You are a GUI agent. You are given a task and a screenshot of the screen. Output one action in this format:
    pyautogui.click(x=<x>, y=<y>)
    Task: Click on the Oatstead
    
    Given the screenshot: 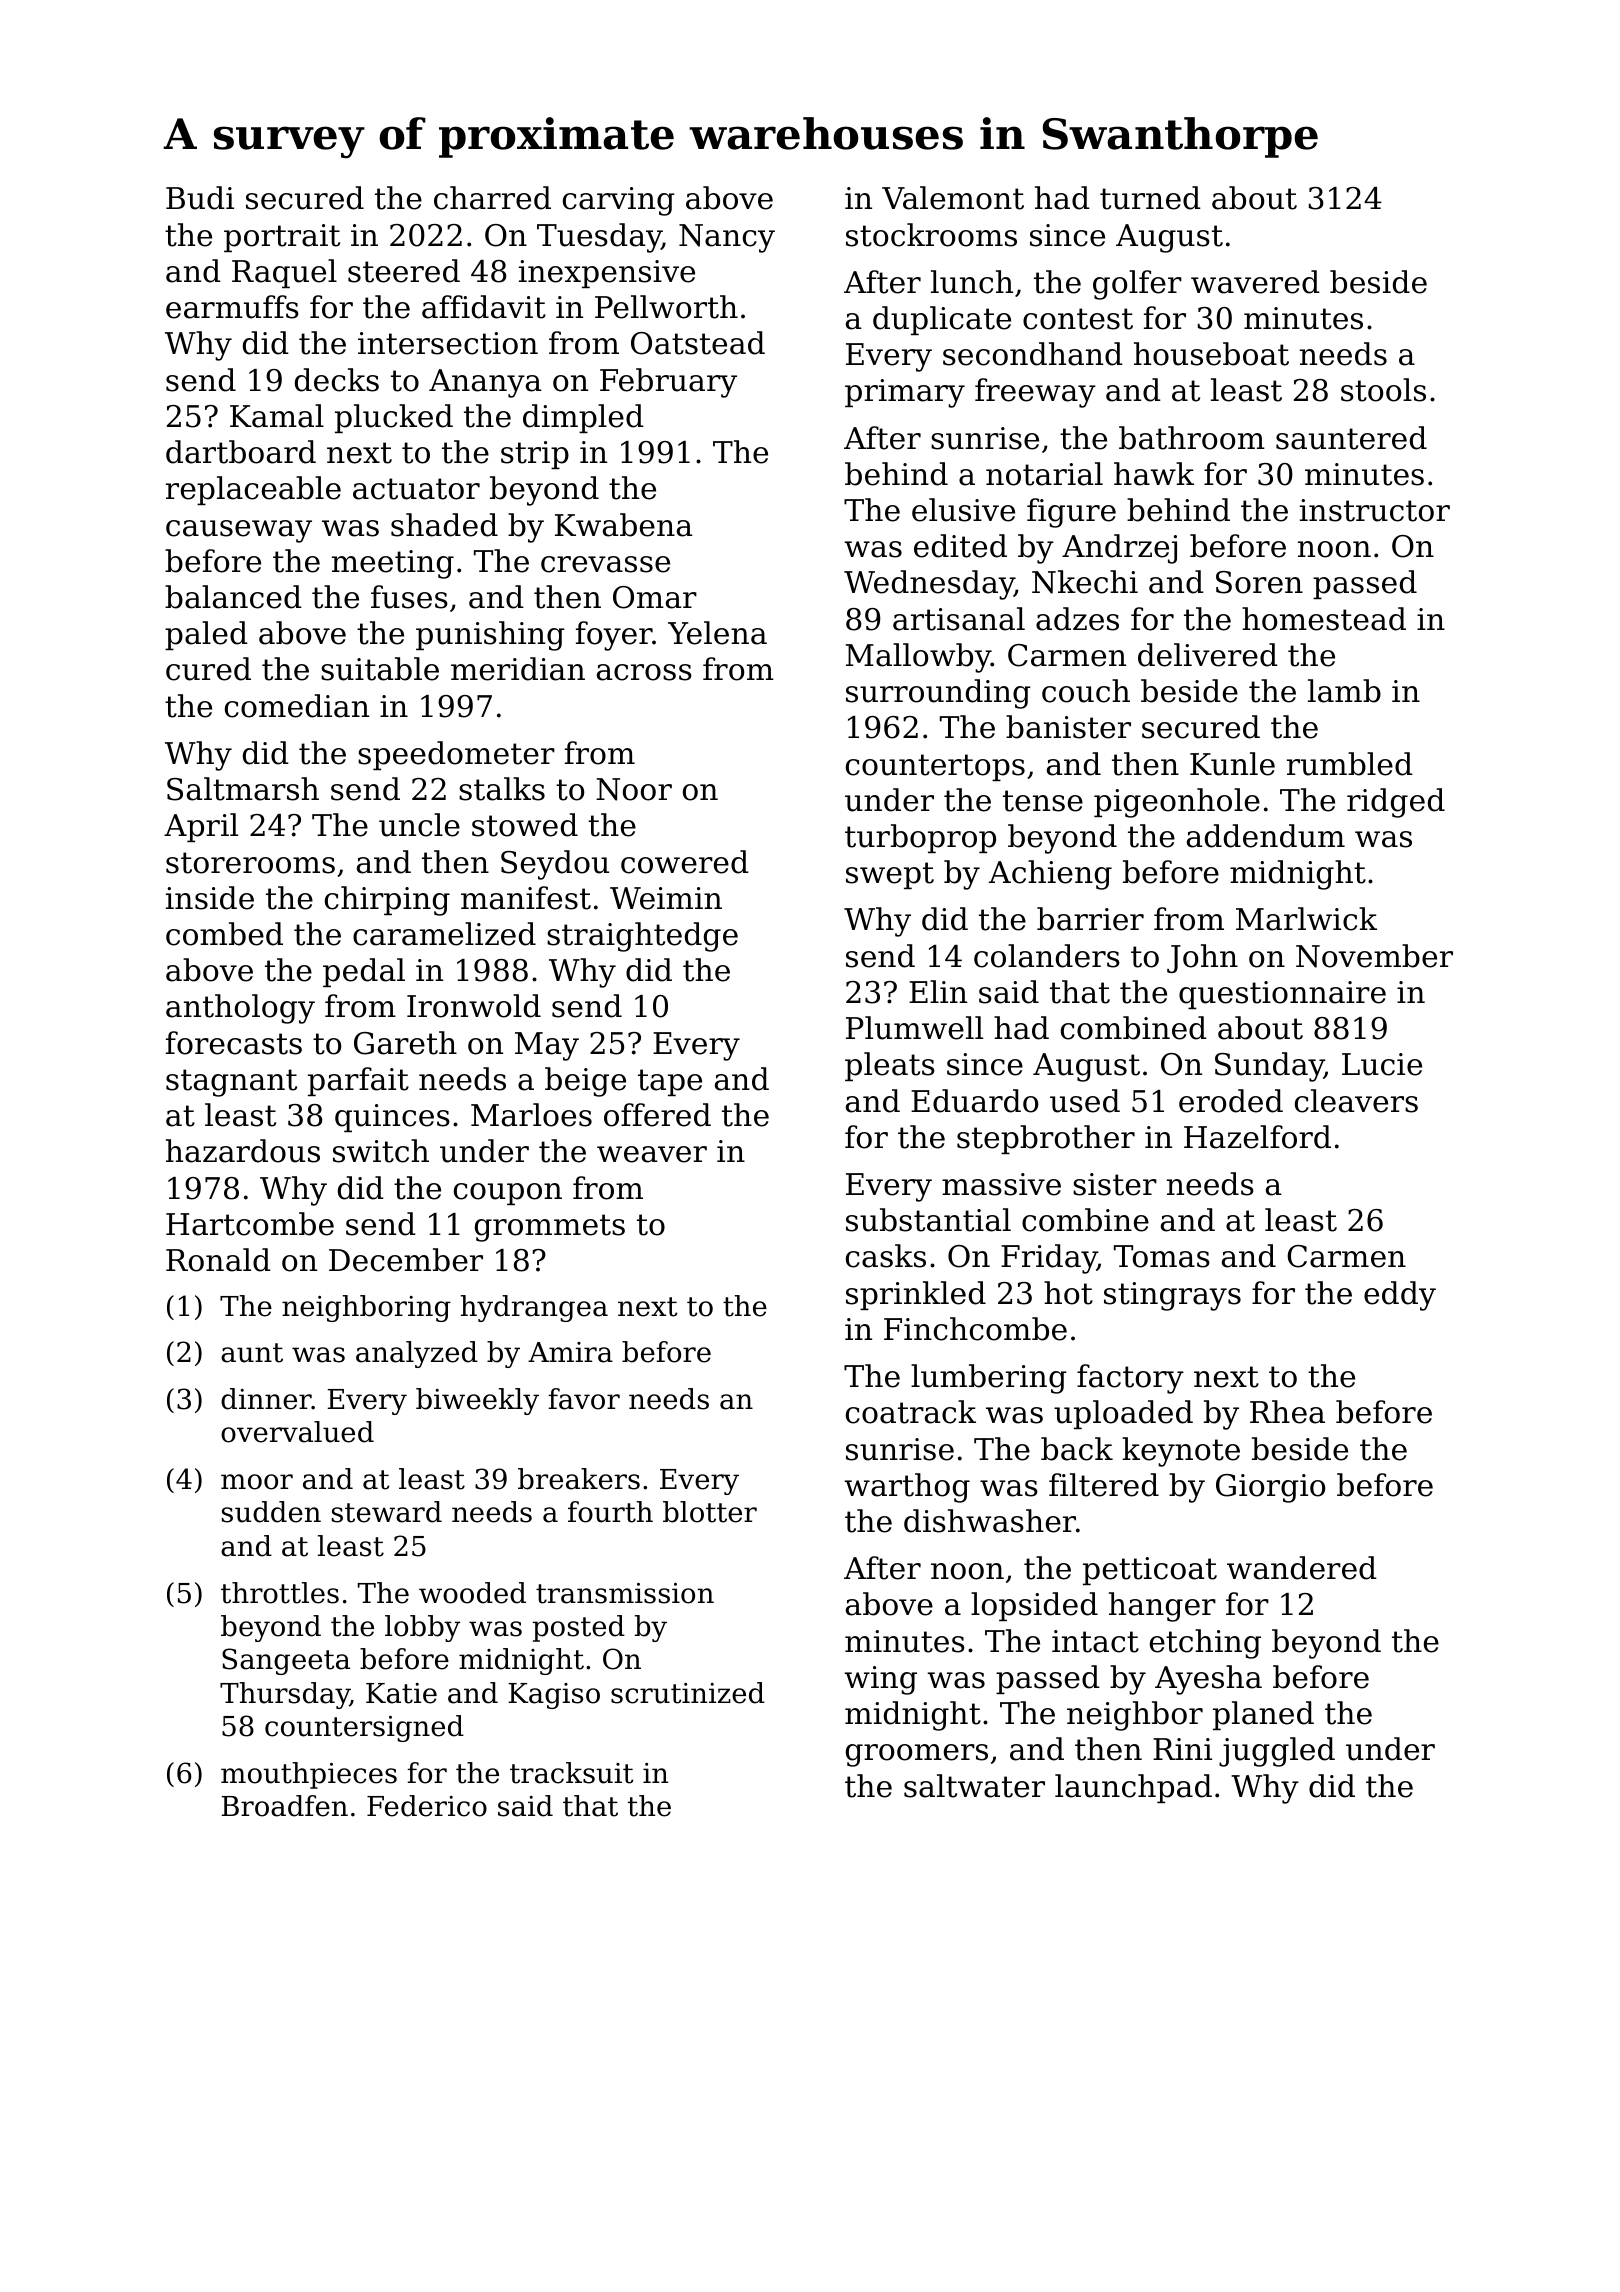 What is the action you would take?
    pyautogui.click(x=698, y=343)
